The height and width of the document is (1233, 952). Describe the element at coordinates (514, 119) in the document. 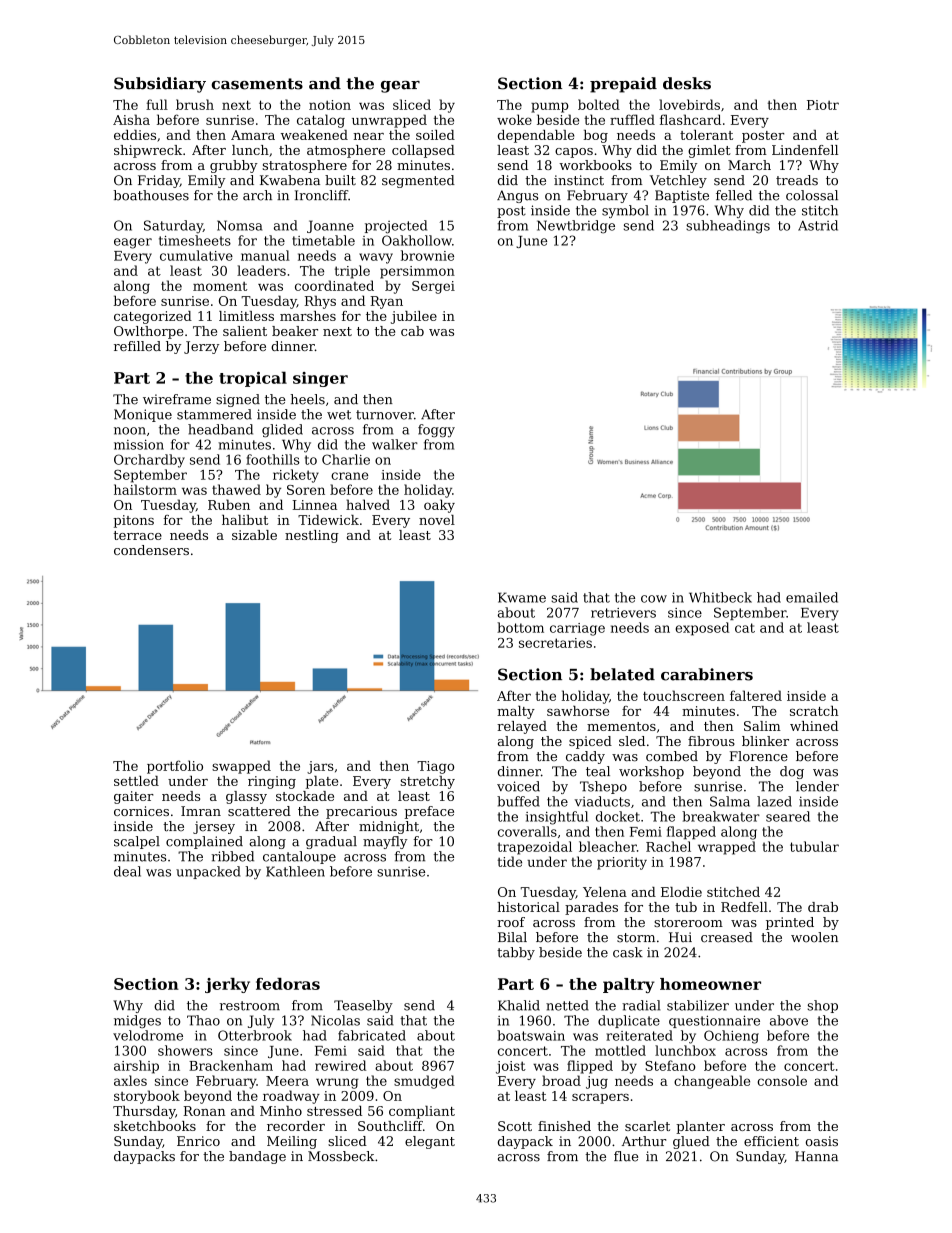

I see `woke` at that location.
